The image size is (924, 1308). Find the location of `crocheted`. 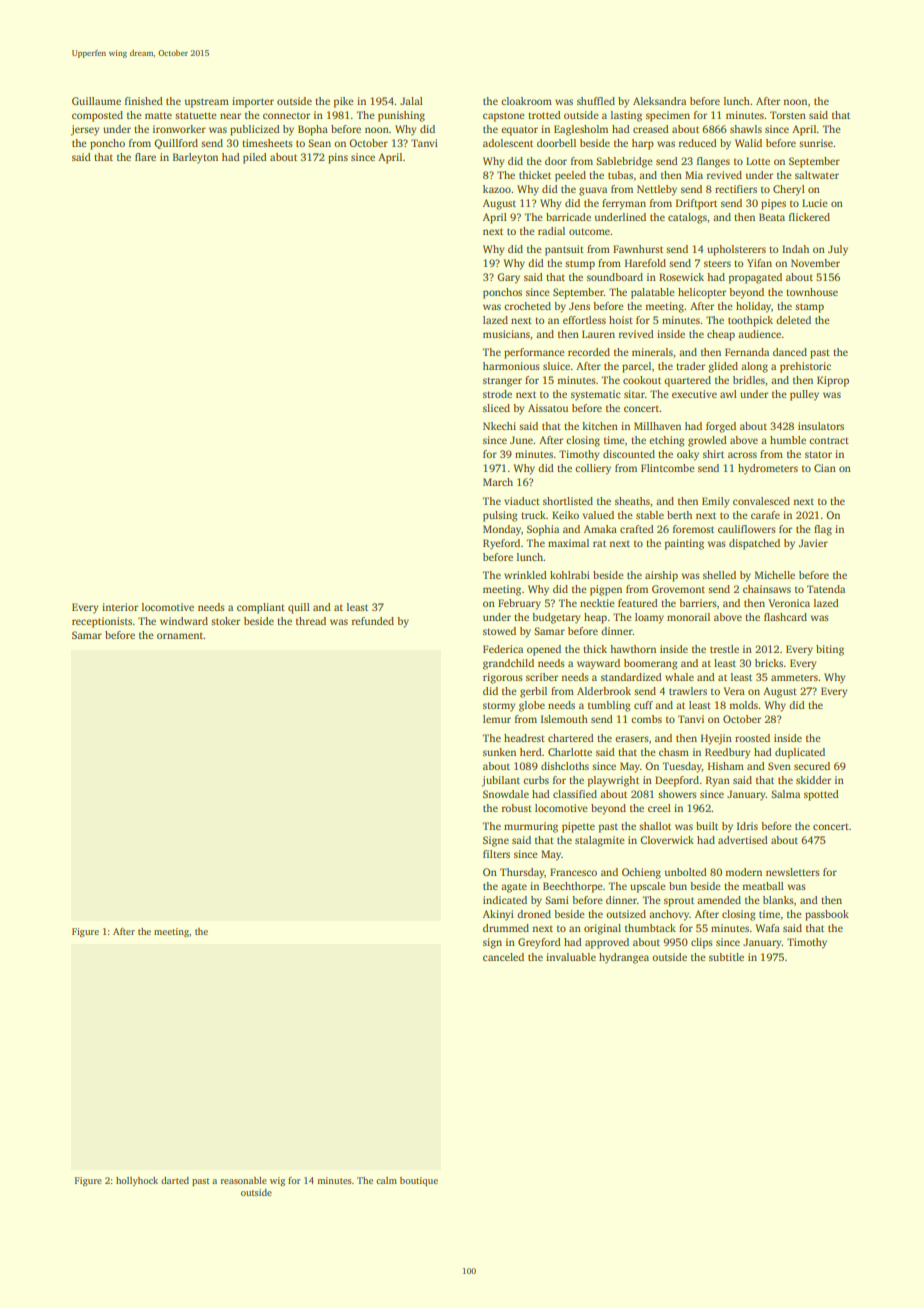

crocheted is located at coordinates (527, 306).
